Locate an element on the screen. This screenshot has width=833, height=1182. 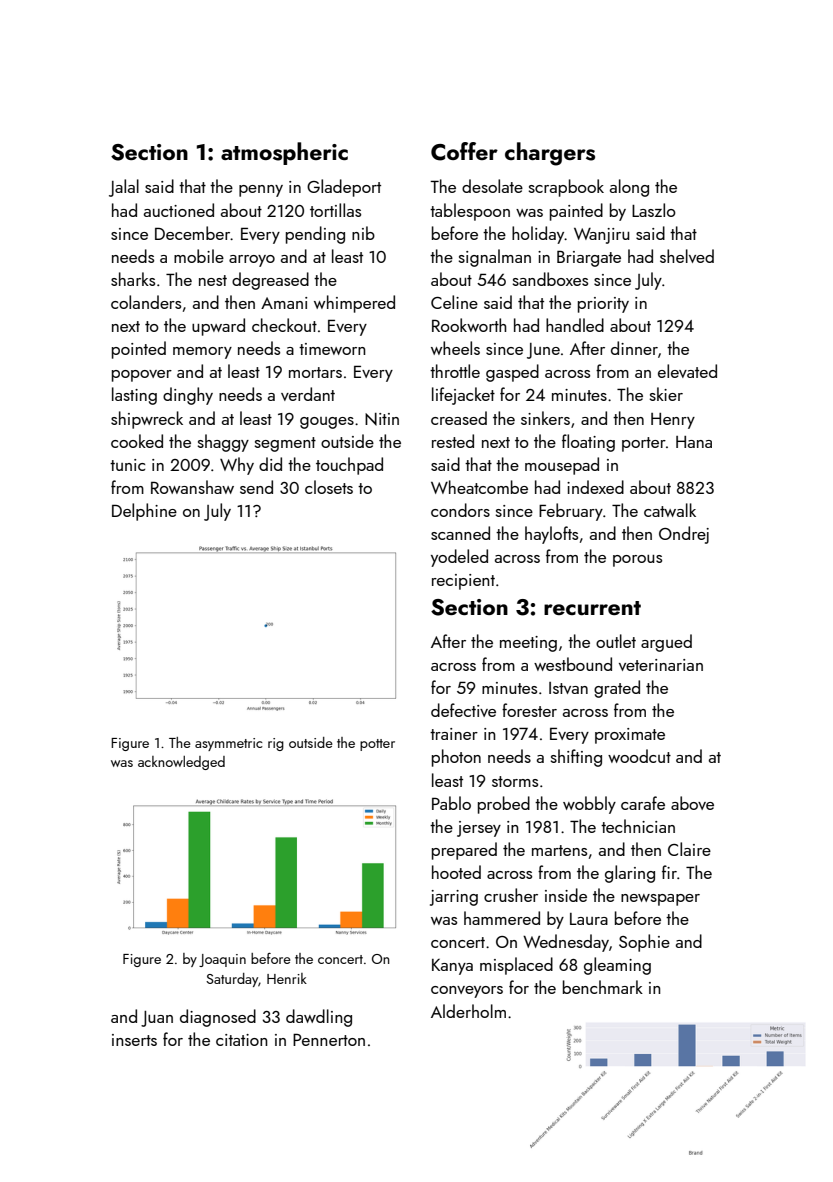
shaggy is located at coordinates (223, 443).
